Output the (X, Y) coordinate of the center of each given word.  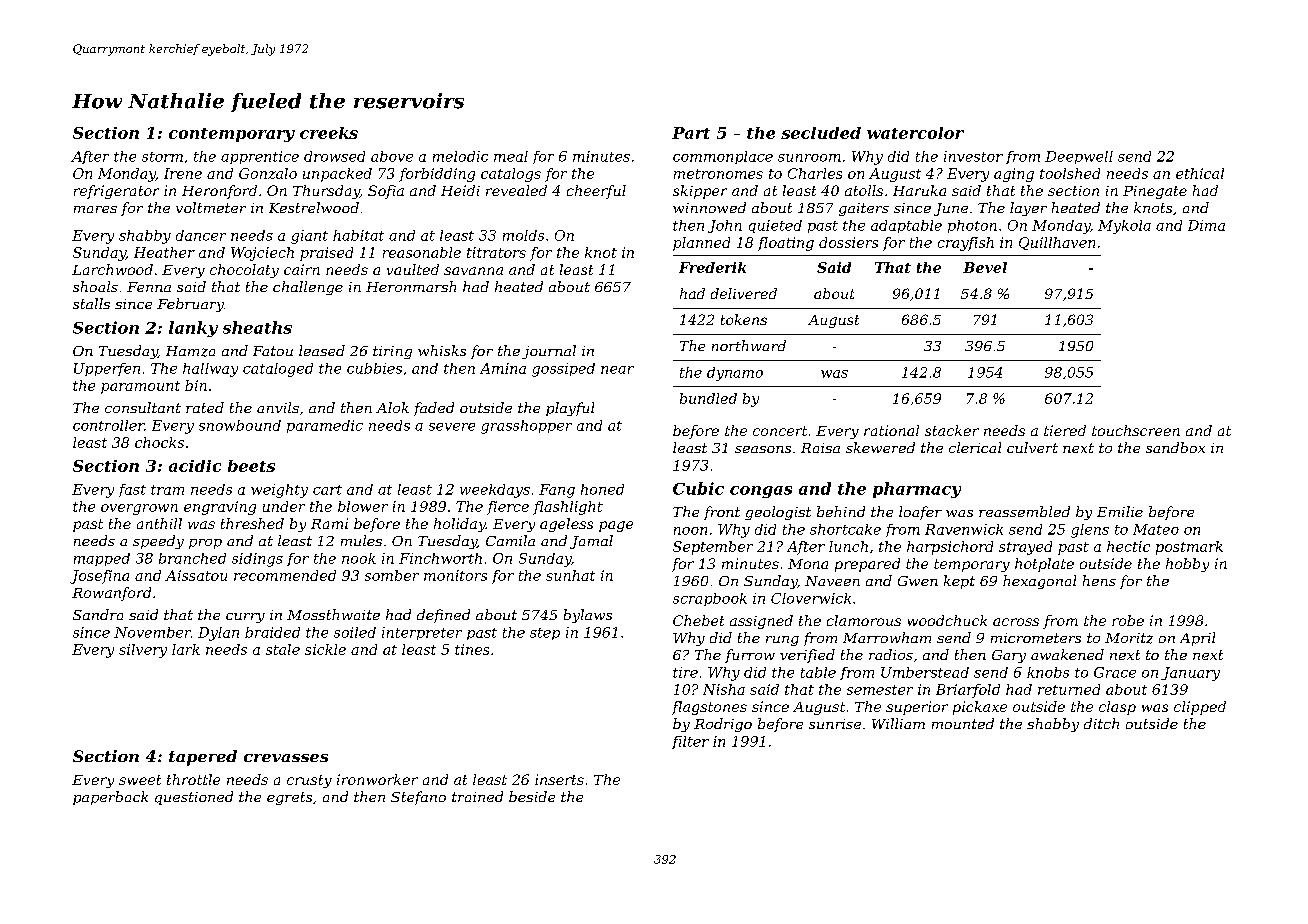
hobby (1187, 565)
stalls (91, 303)
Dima (1206, 225)
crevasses (286, 758)
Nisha (724, 689)
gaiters (864, 209)
